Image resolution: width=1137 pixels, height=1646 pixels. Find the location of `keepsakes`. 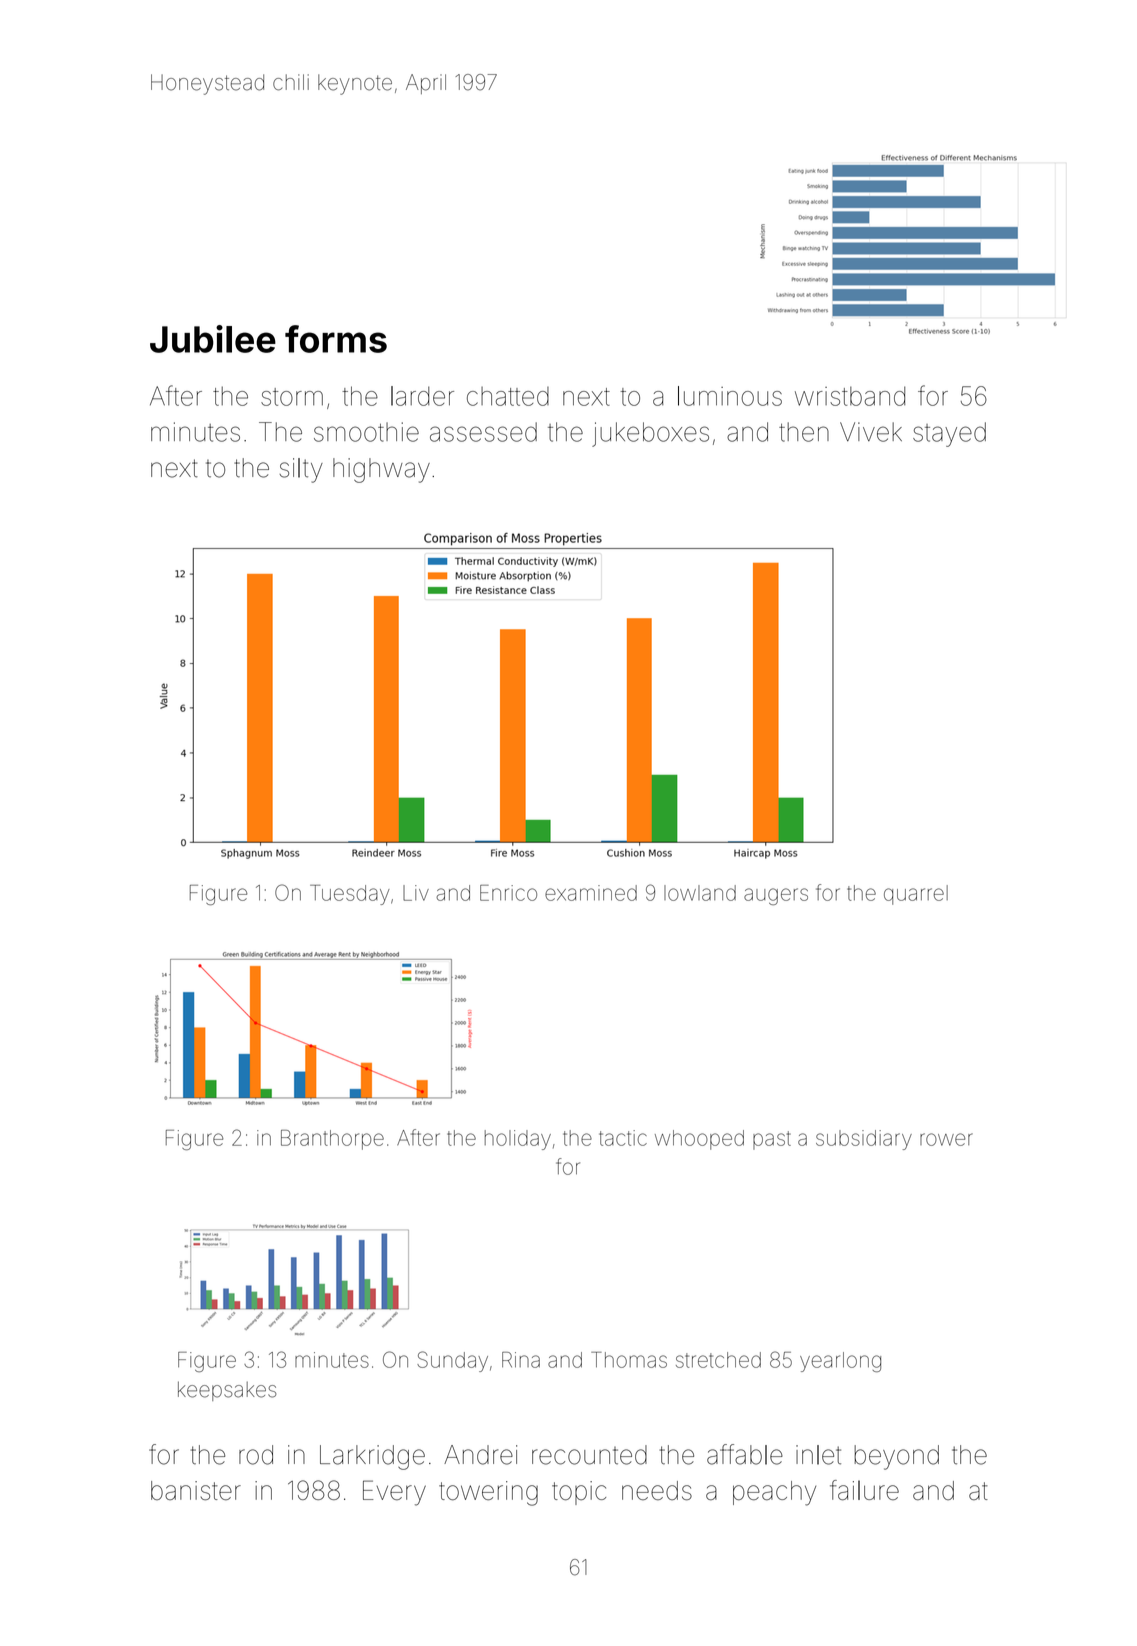

keepsakes is located at coordinates (227, 1391).
